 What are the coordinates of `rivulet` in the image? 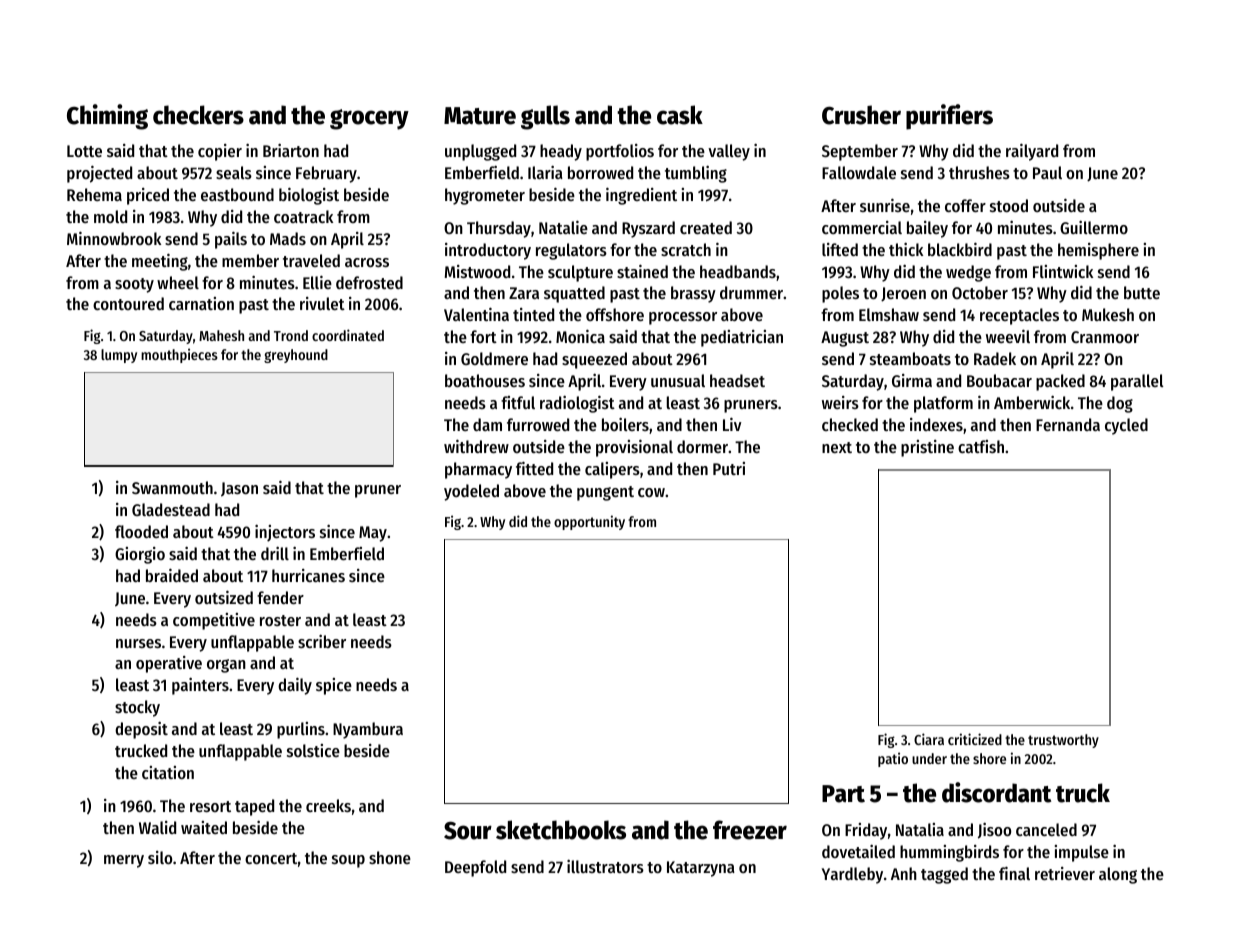 It's located at (322, 303).
